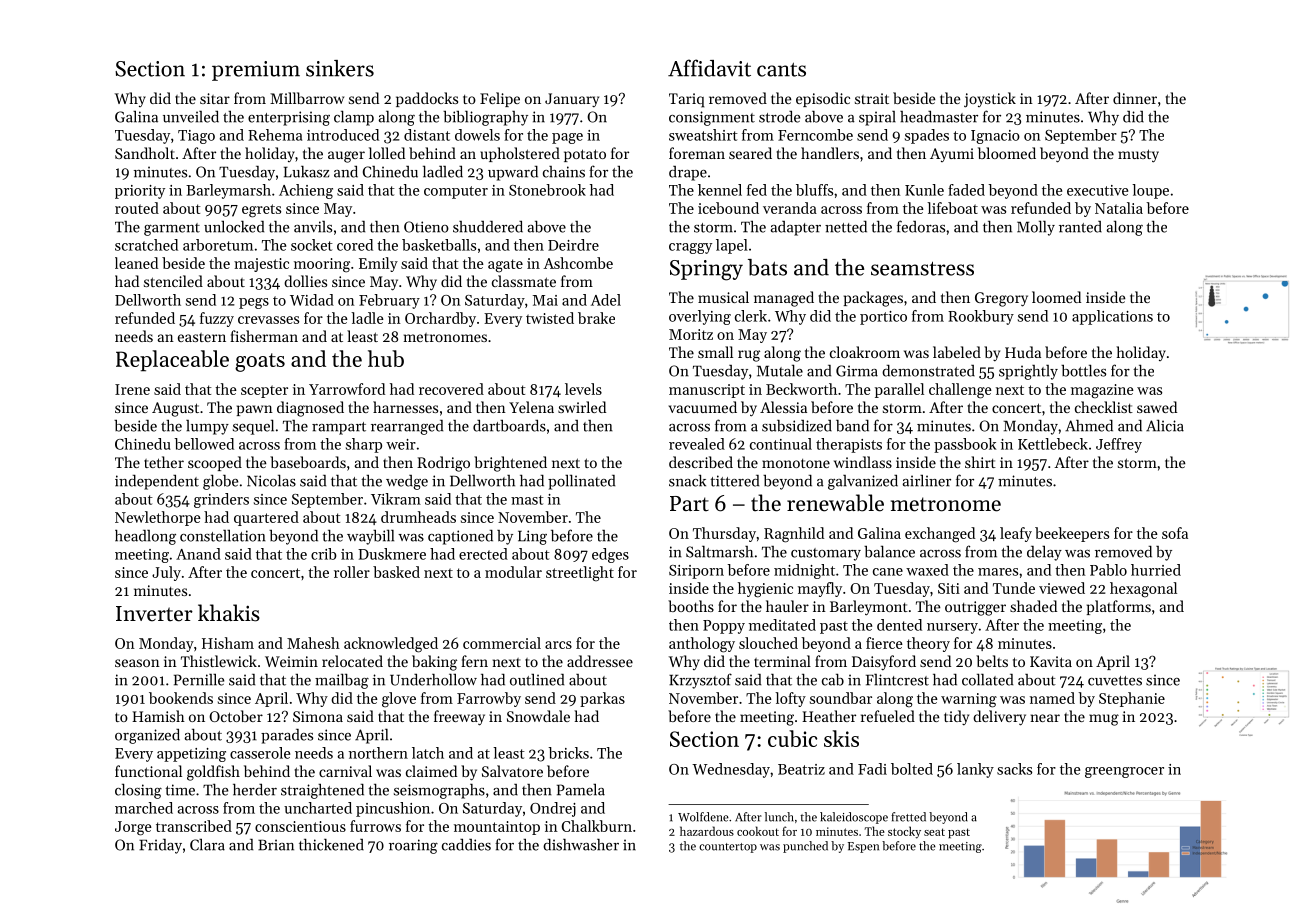 The image size is (1308, 924). What do you see at coordinates (140, 192) in the screenshot?
I see `priority` at bounding box center [140, 192].
